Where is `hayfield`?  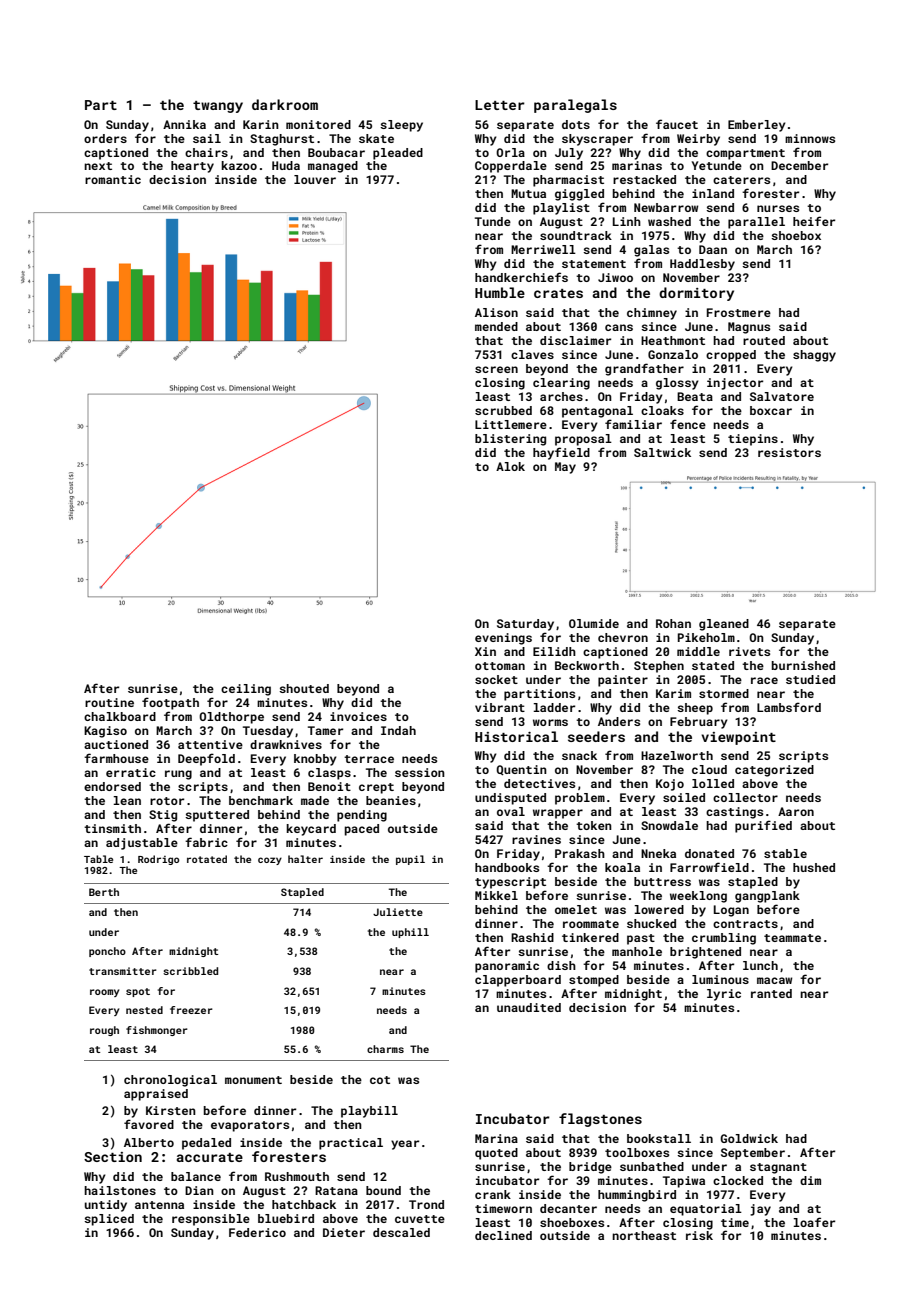 hayfield is located at coordinates (561, 453).
